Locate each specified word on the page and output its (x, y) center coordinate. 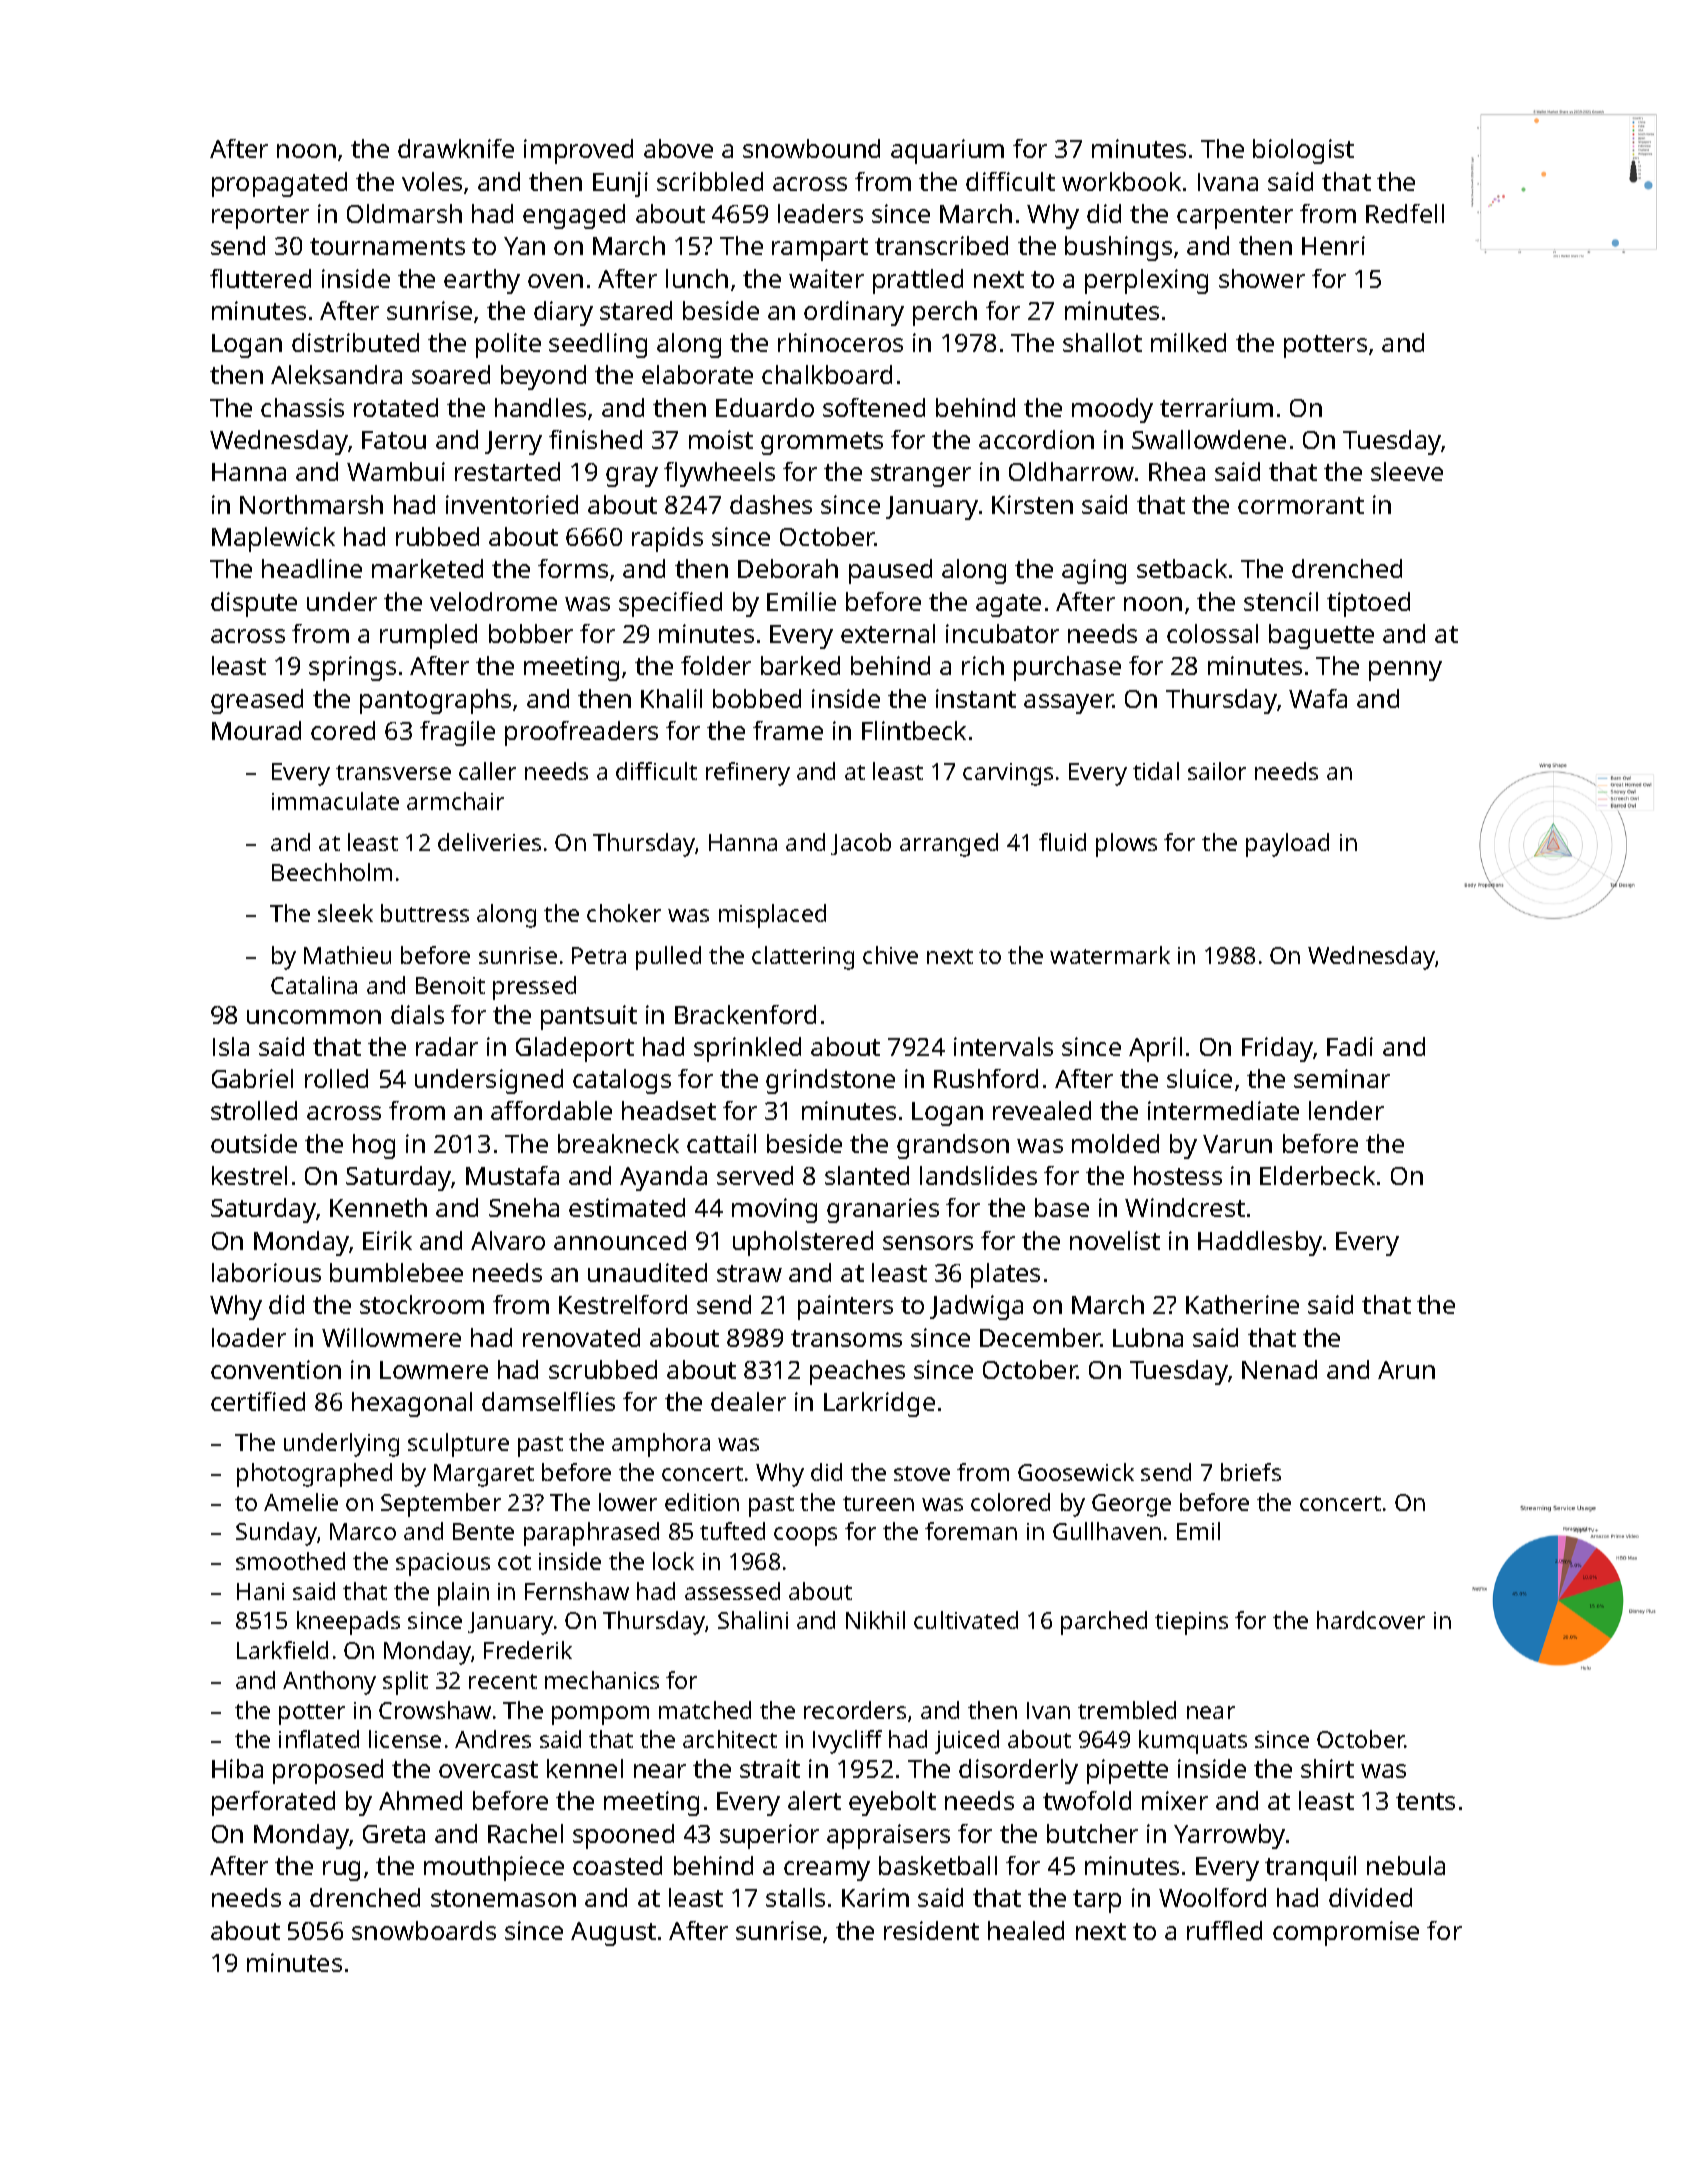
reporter (260, 217)
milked (1188, 342)
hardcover (1371, 1620)
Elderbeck (1317, 1175)
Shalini (753, 1620)
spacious (443, 1564)
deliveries (489, 842)
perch (945, 313)
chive (890, 955)
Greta (394, 1834)
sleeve (1407, 471)
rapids (667, 539)
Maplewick (273, 539)
